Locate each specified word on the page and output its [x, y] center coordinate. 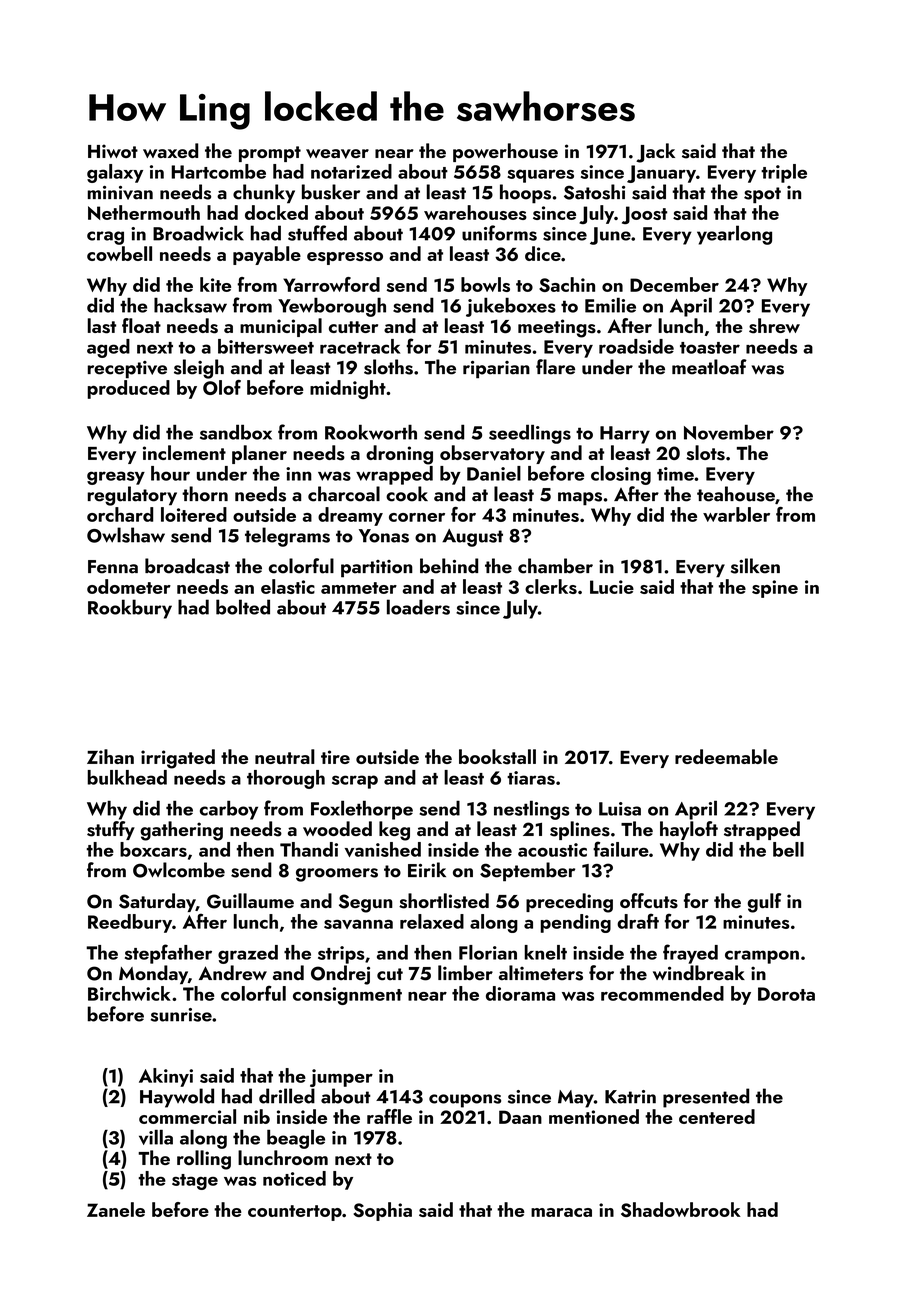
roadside [636, 346]
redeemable [726, 756]
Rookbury [130, 609]
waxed [170, 150]
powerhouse [505, 152]
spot [762, 195]
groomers [337, 875]
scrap [355, 782]
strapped [762, 830]
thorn [205, 494]
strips [341, 955]
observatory [492, 454]
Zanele [116, 1209]
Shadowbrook [681, 1209]
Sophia [383, 1211]
